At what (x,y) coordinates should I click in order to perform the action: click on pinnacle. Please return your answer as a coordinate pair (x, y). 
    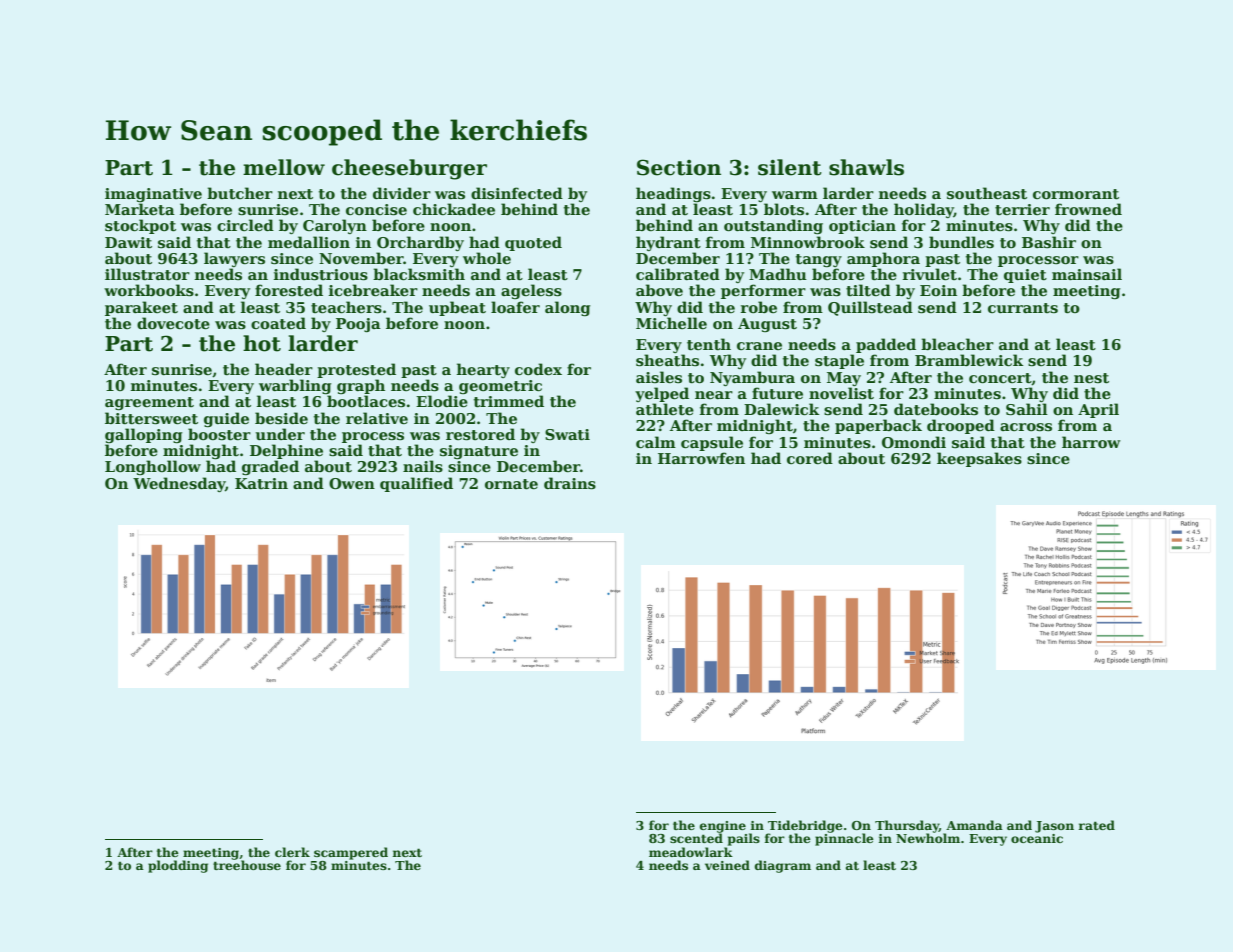
    Looking at the image, I should click on (844, 839).
